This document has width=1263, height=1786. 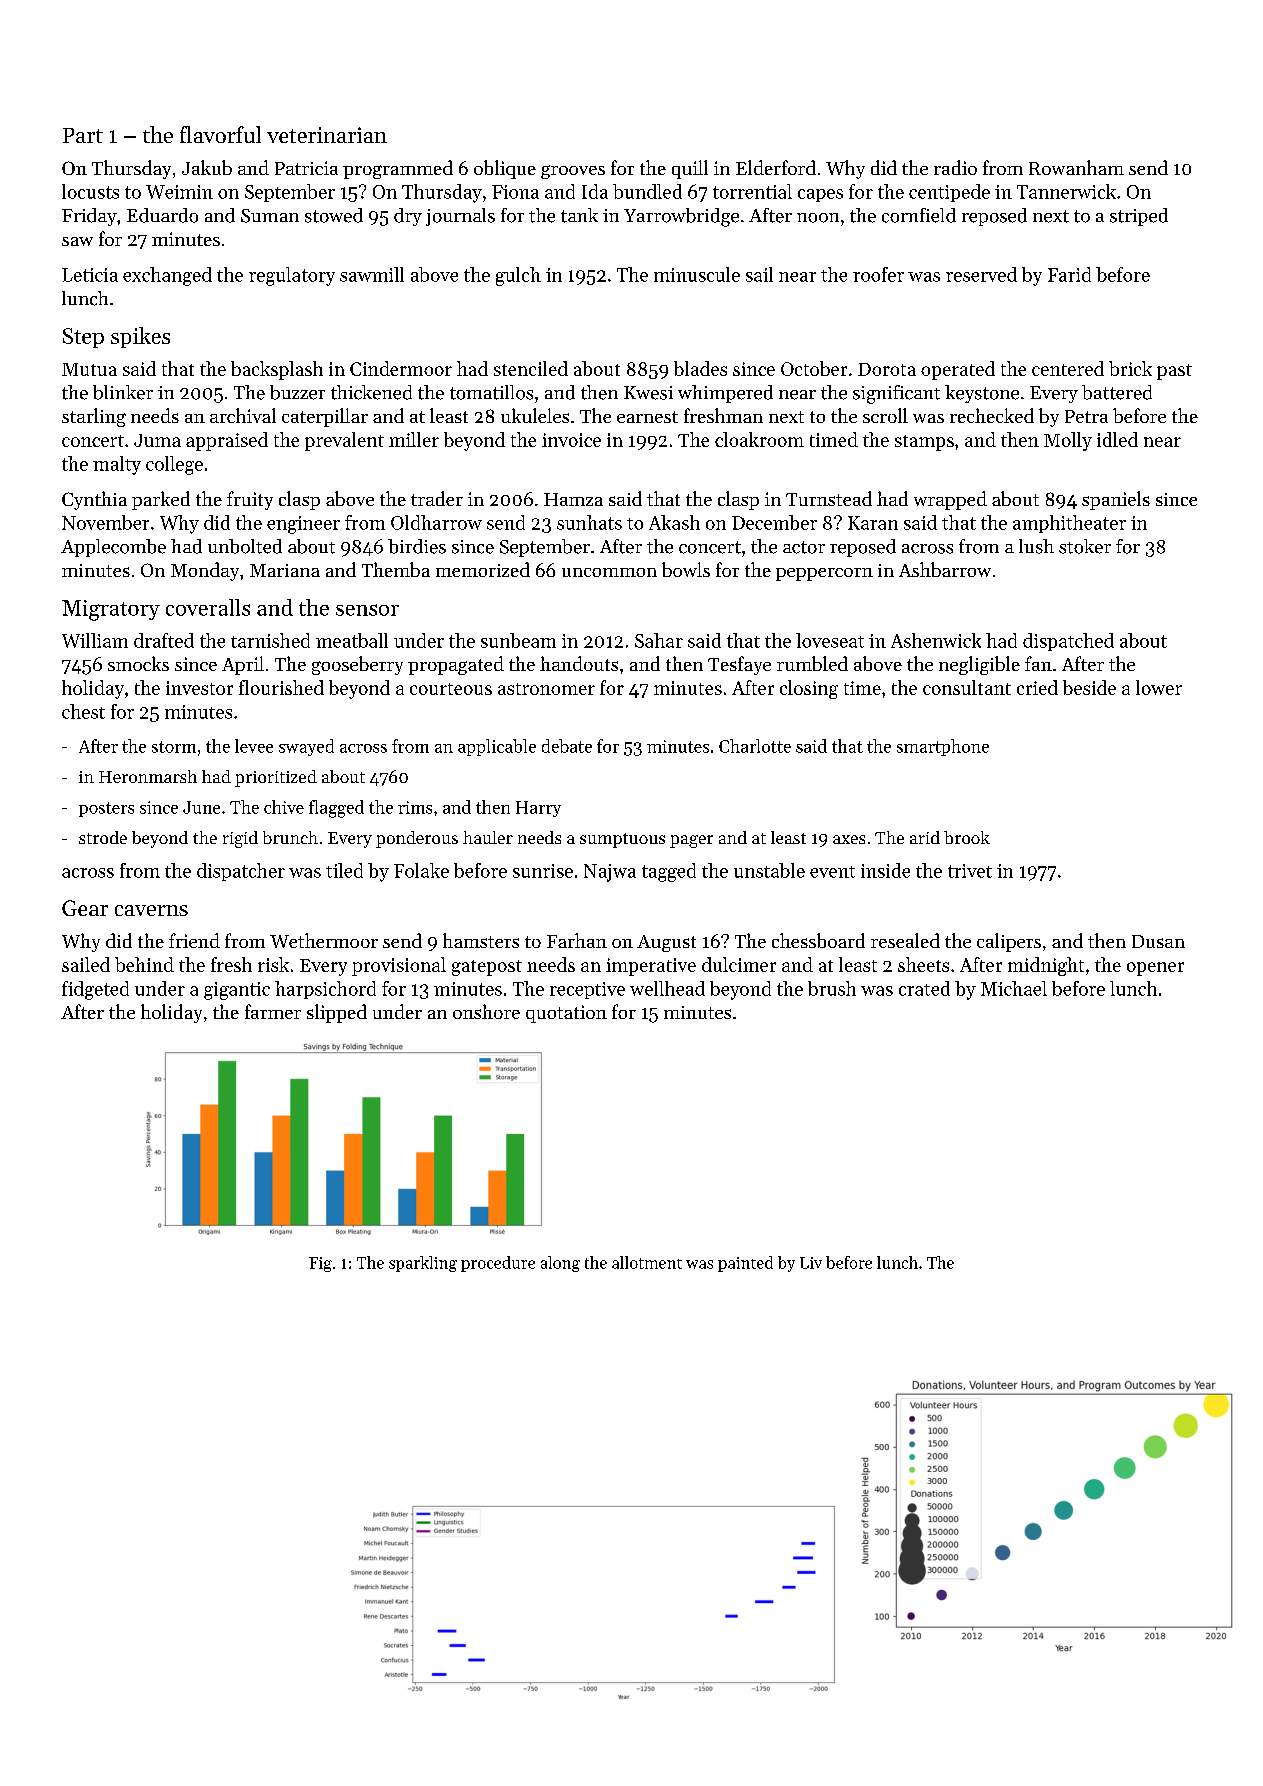 I want to click on brick, so click(x=1130, y=368).
